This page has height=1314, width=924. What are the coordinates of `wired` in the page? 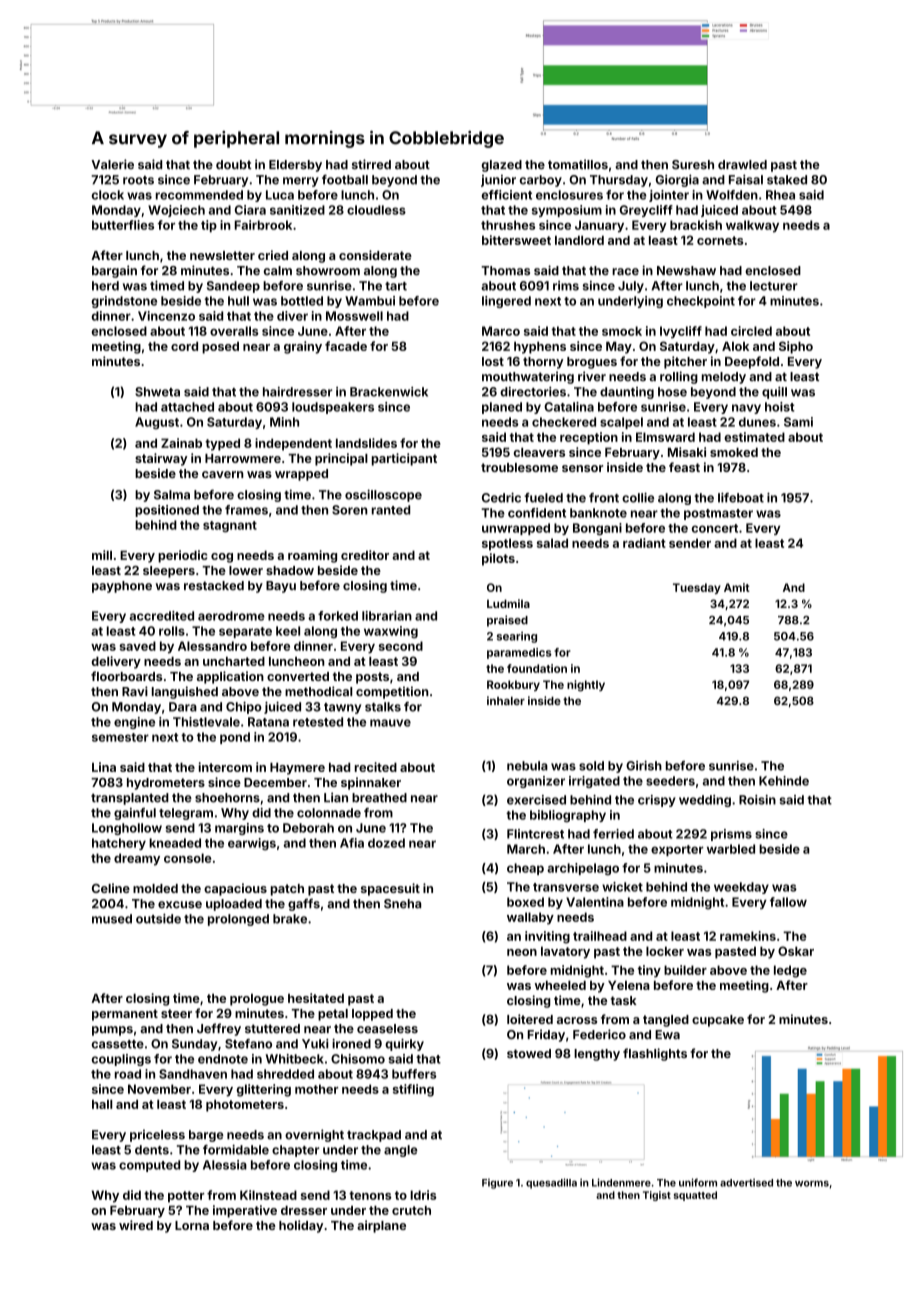 It's located at (136, 1225).
